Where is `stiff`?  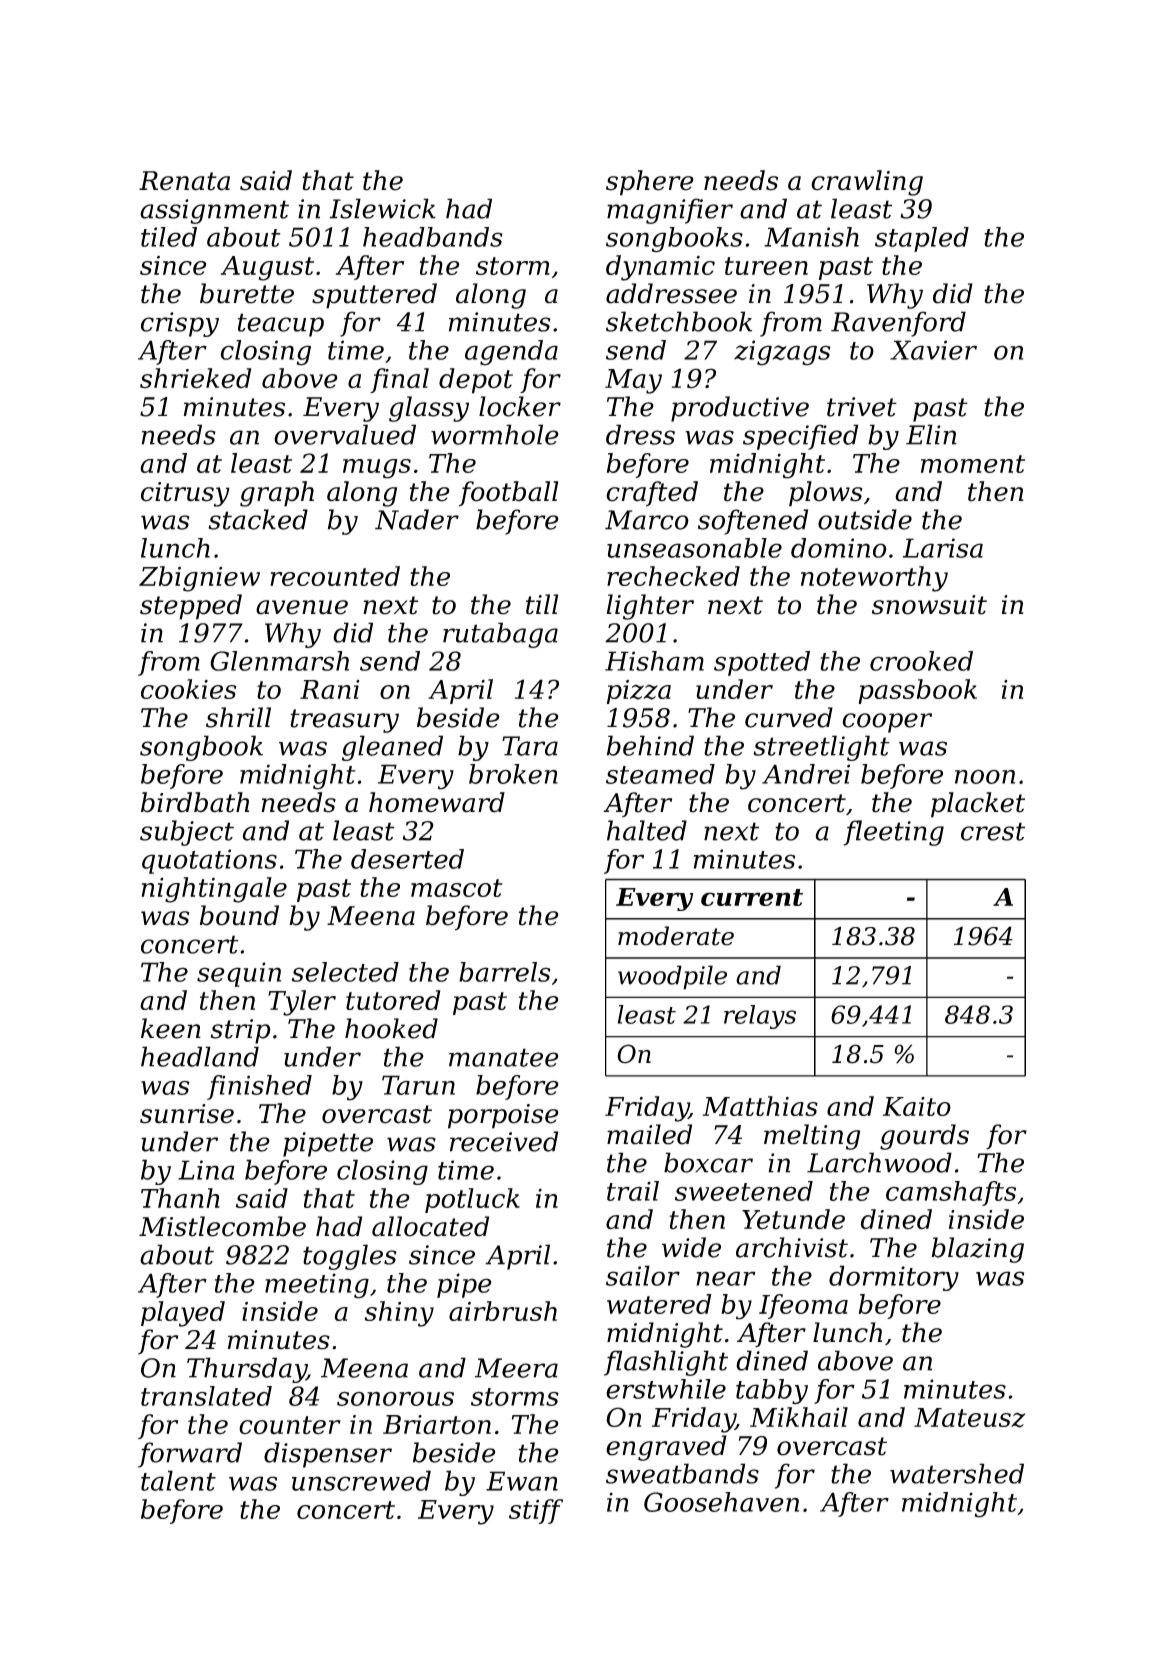
stiff is located at coordinates (536, 1511).
